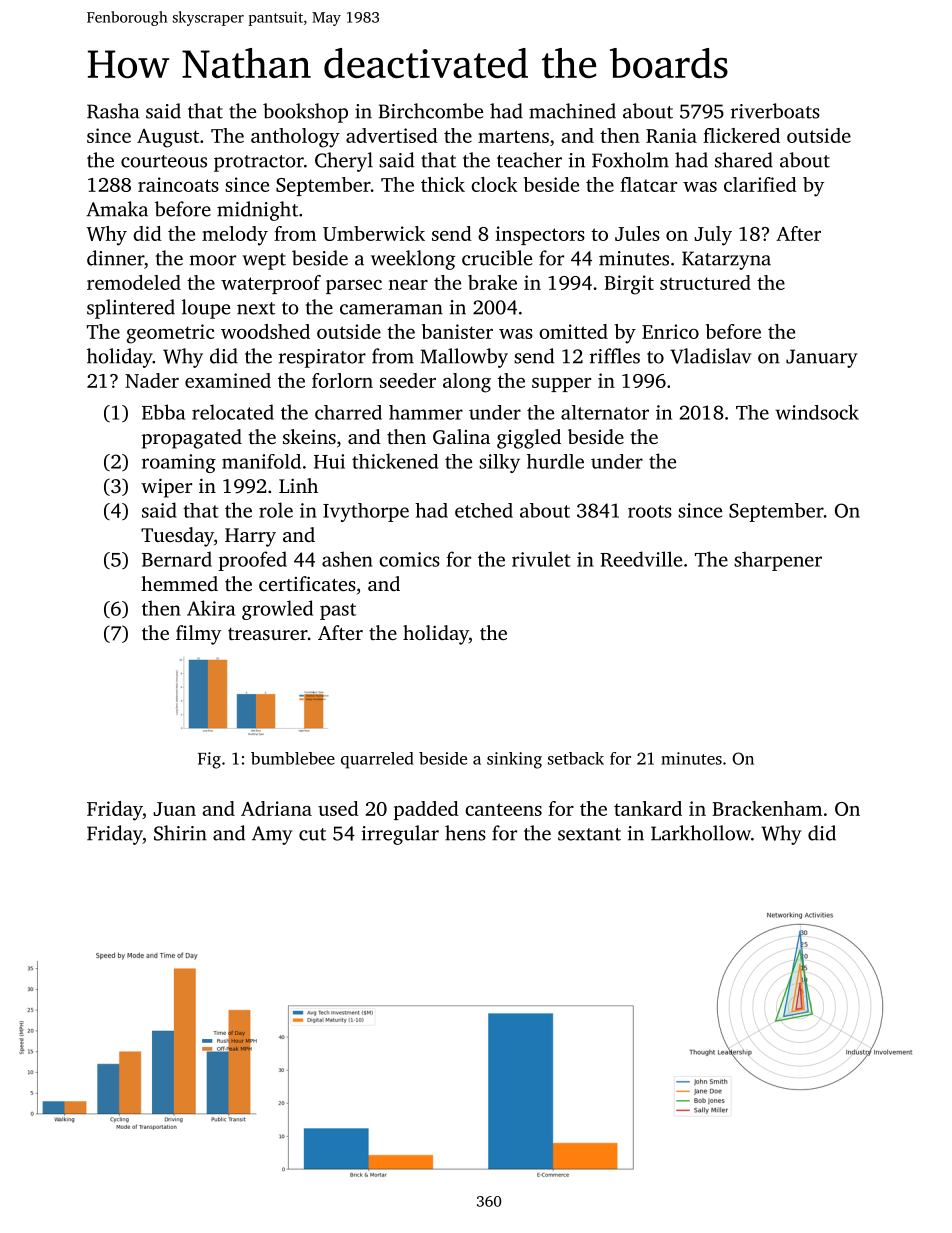  What do you see at coordinates (650, 511) in the page?
I see `roots` at bounding box center [650, 511].
